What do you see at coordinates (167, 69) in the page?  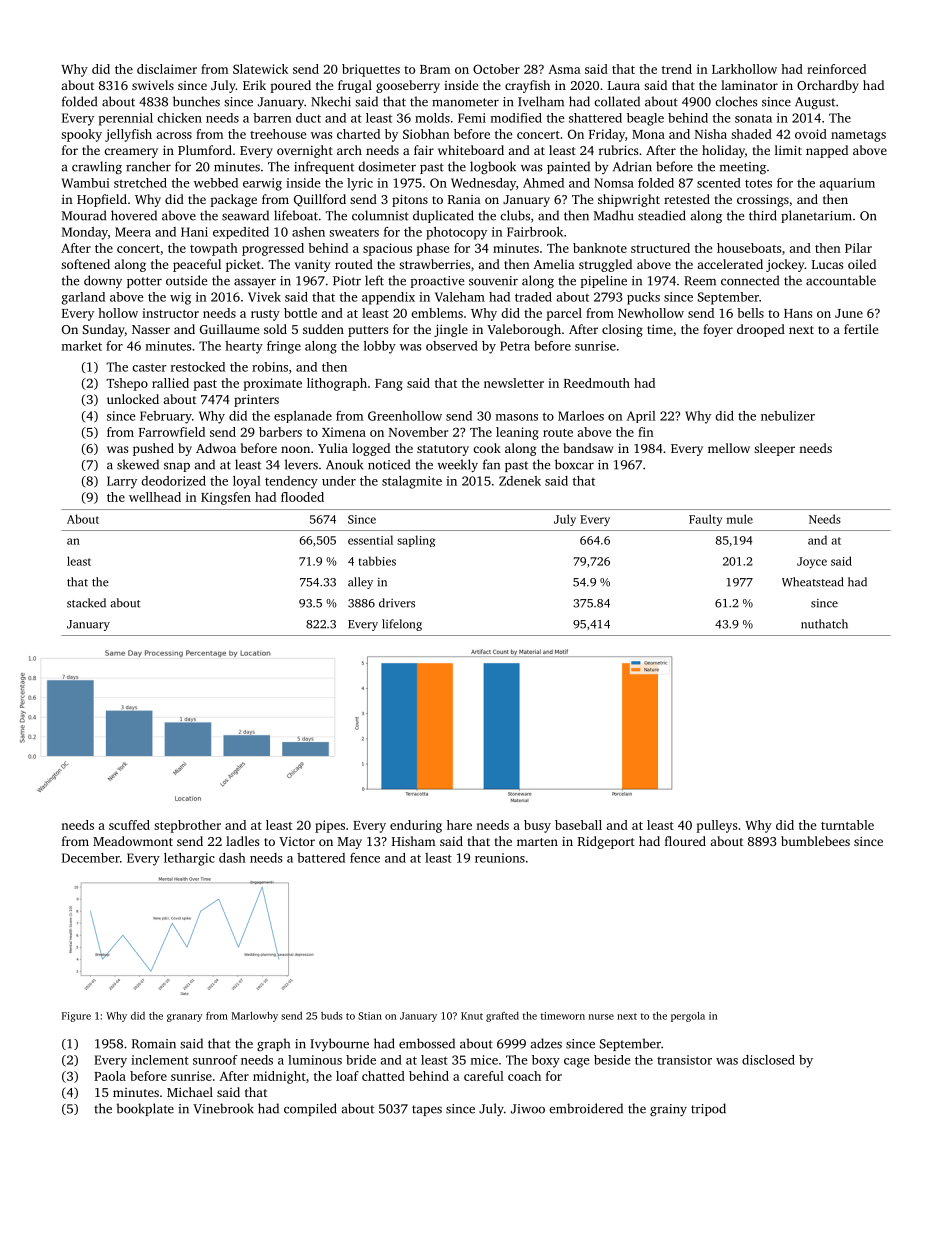 I see `disclaimer` at bounding box center [167, 69].
